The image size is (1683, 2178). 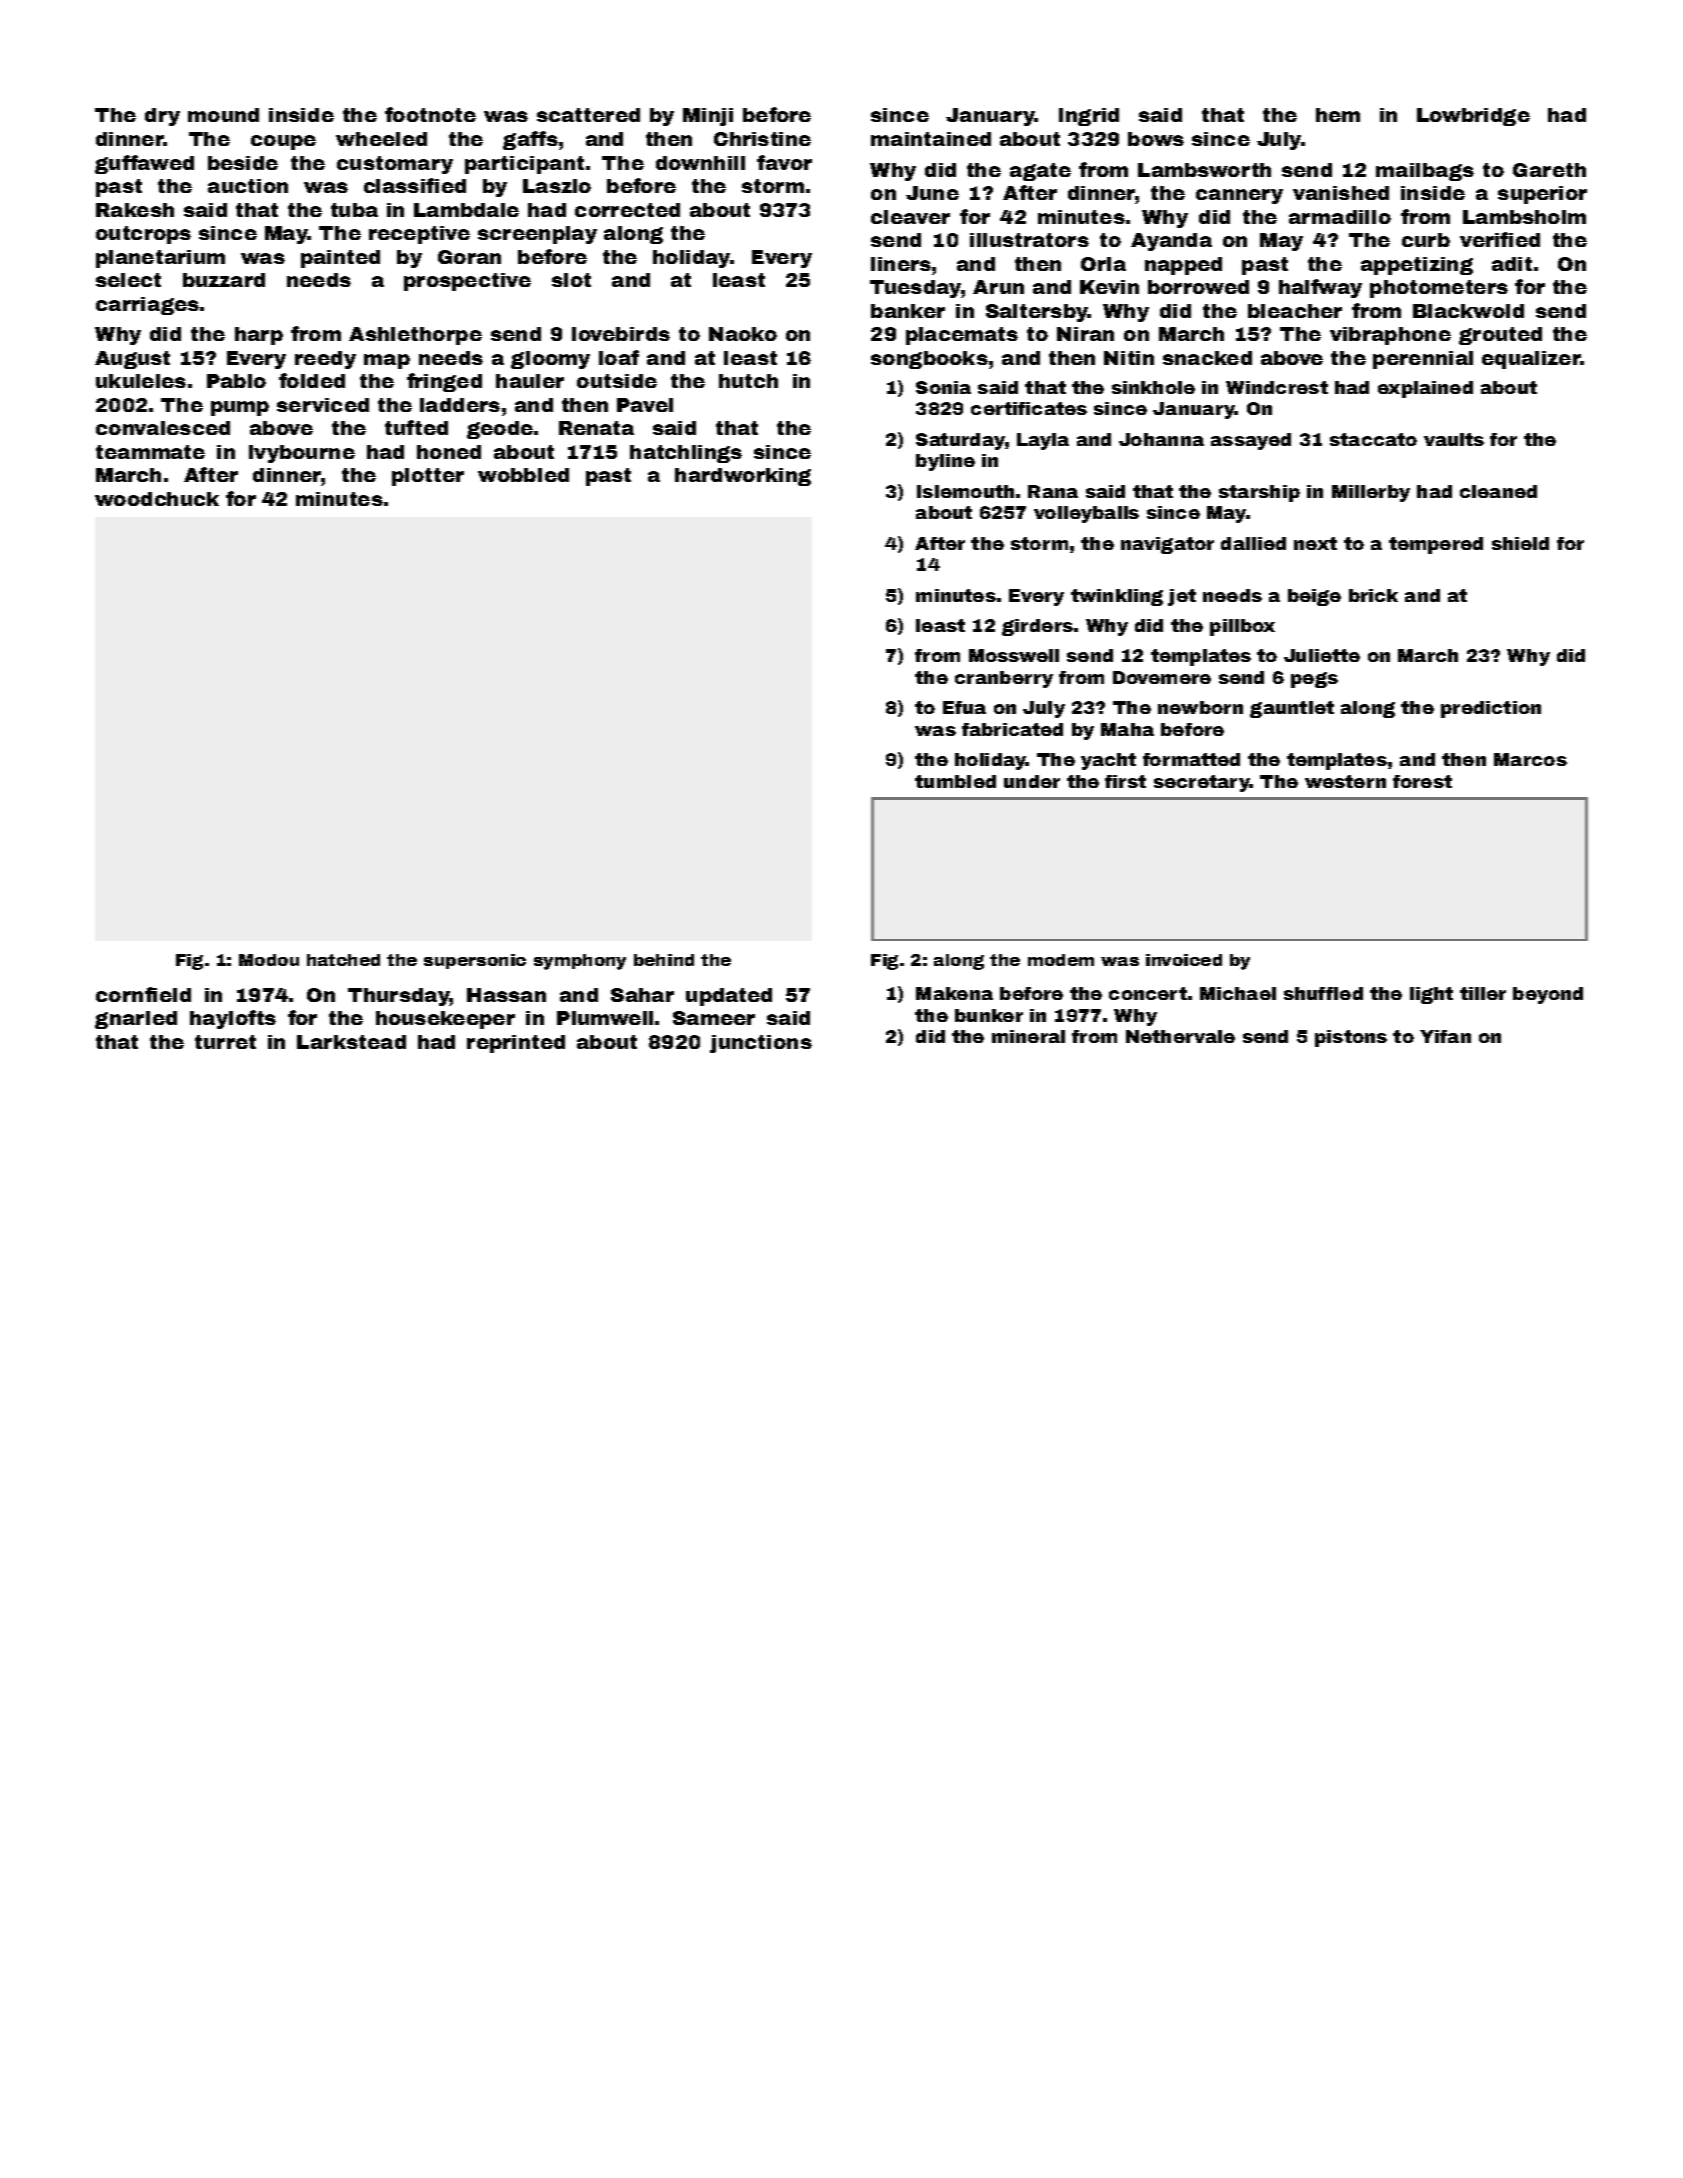 What do you see at coordinates (445, 1020) in the screenshot?
I see `housekeeper` at bounding box center [445, 1020].
